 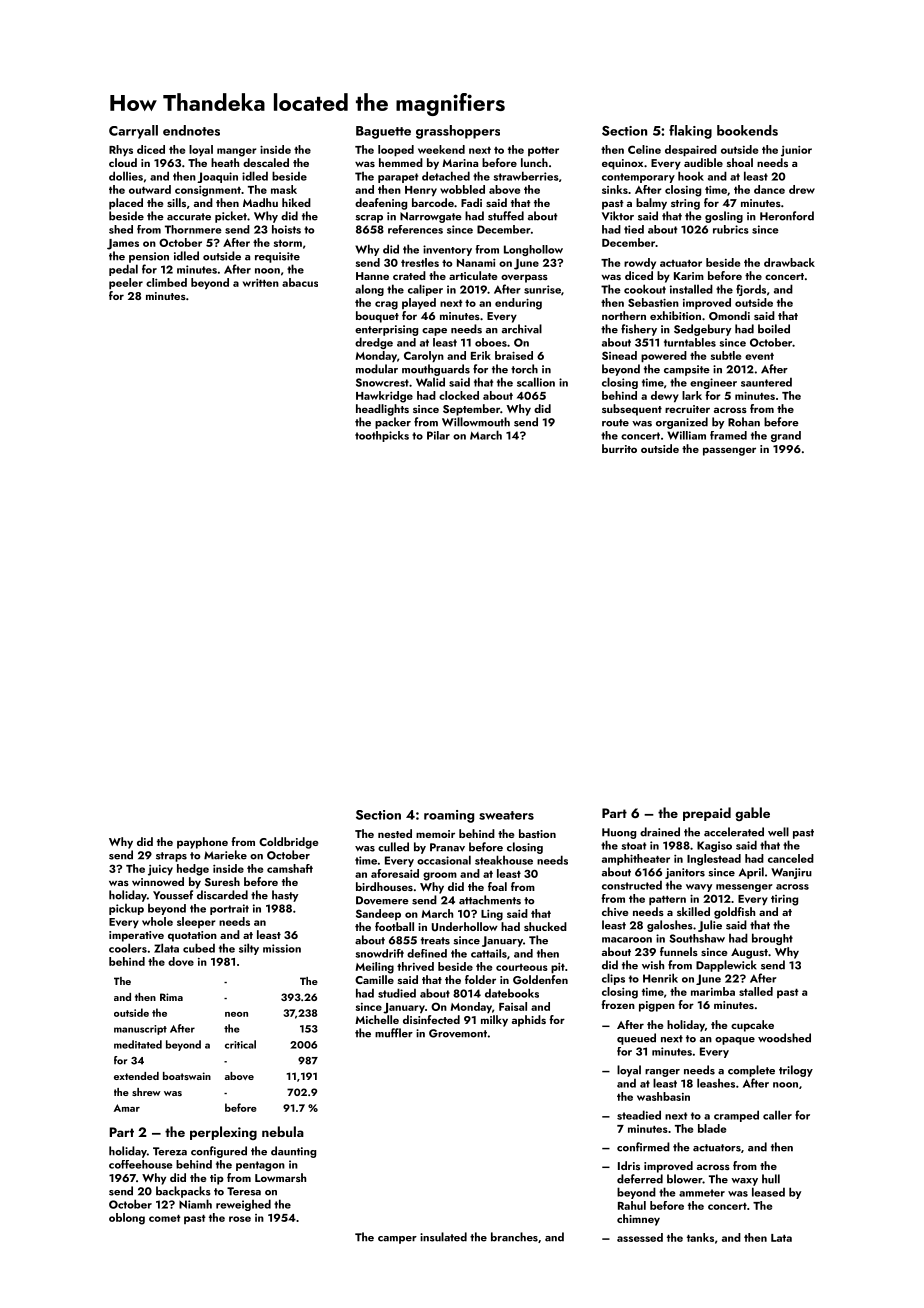 I want to click on branches, so click(x=514, y=1237).
